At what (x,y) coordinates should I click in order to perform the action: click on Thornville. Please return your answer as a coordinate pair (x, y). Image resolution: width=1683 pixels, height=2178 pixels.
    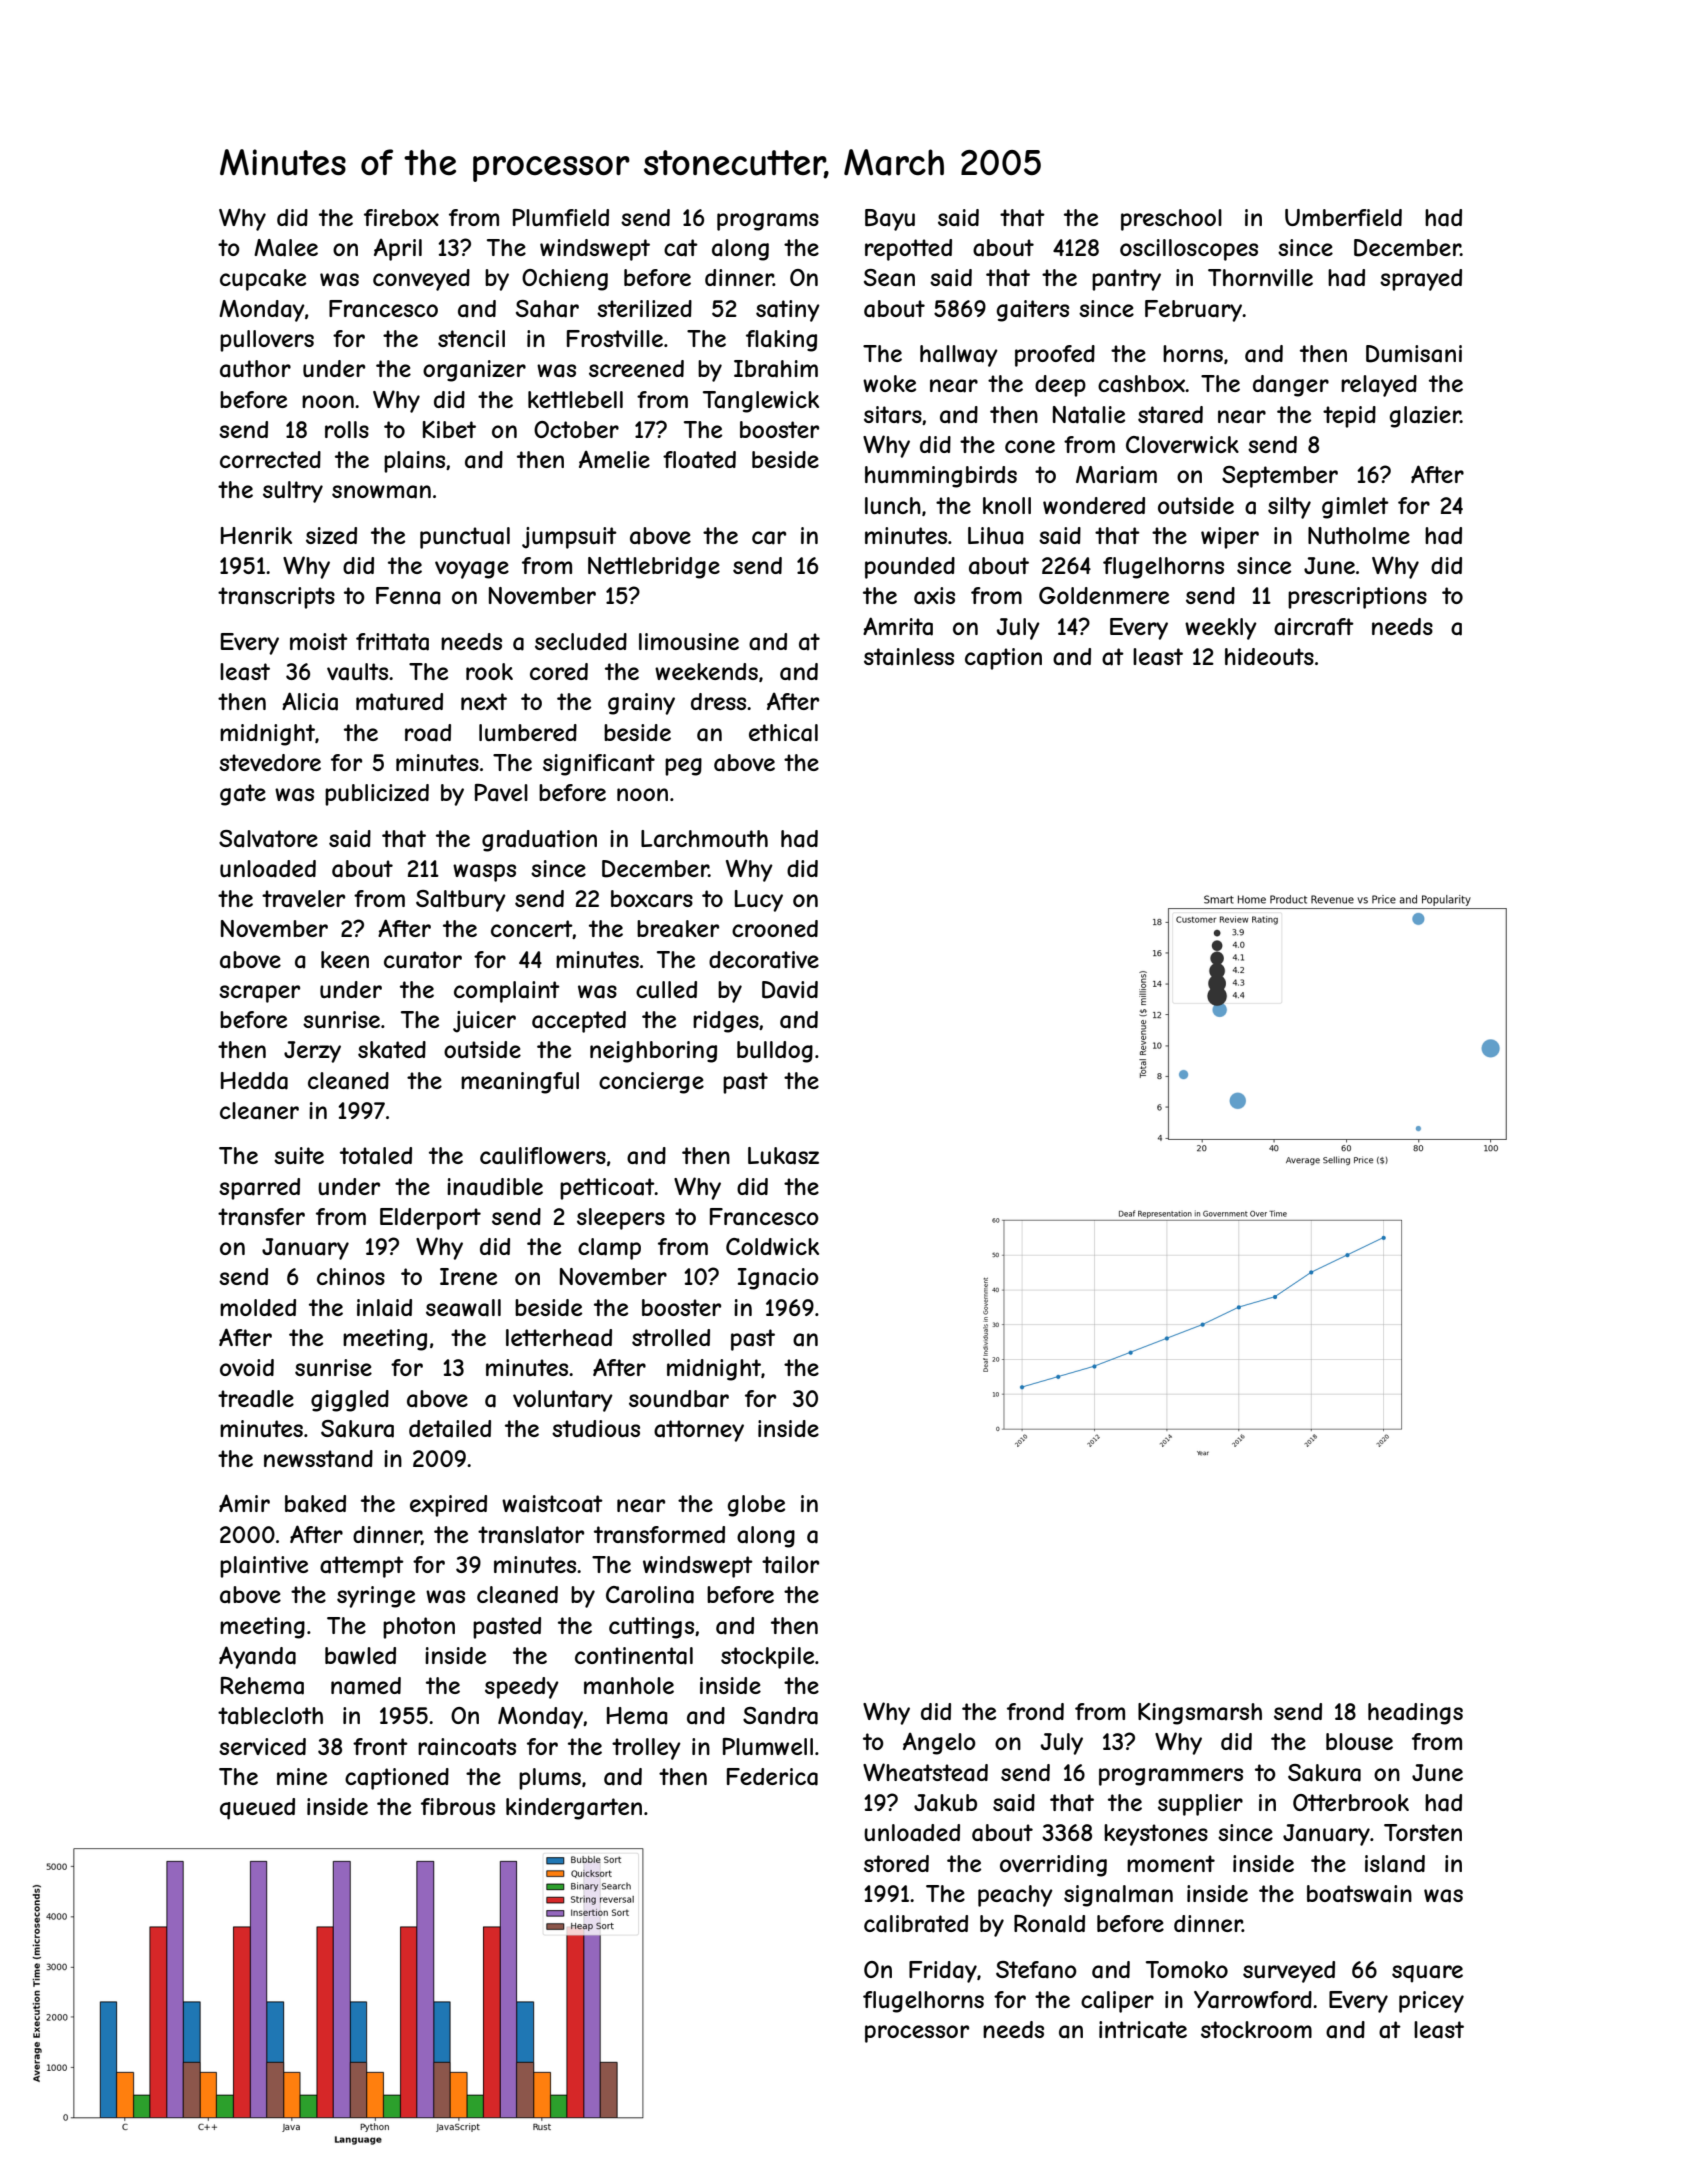
    Looking at the image, I should click on (1260, 277).
